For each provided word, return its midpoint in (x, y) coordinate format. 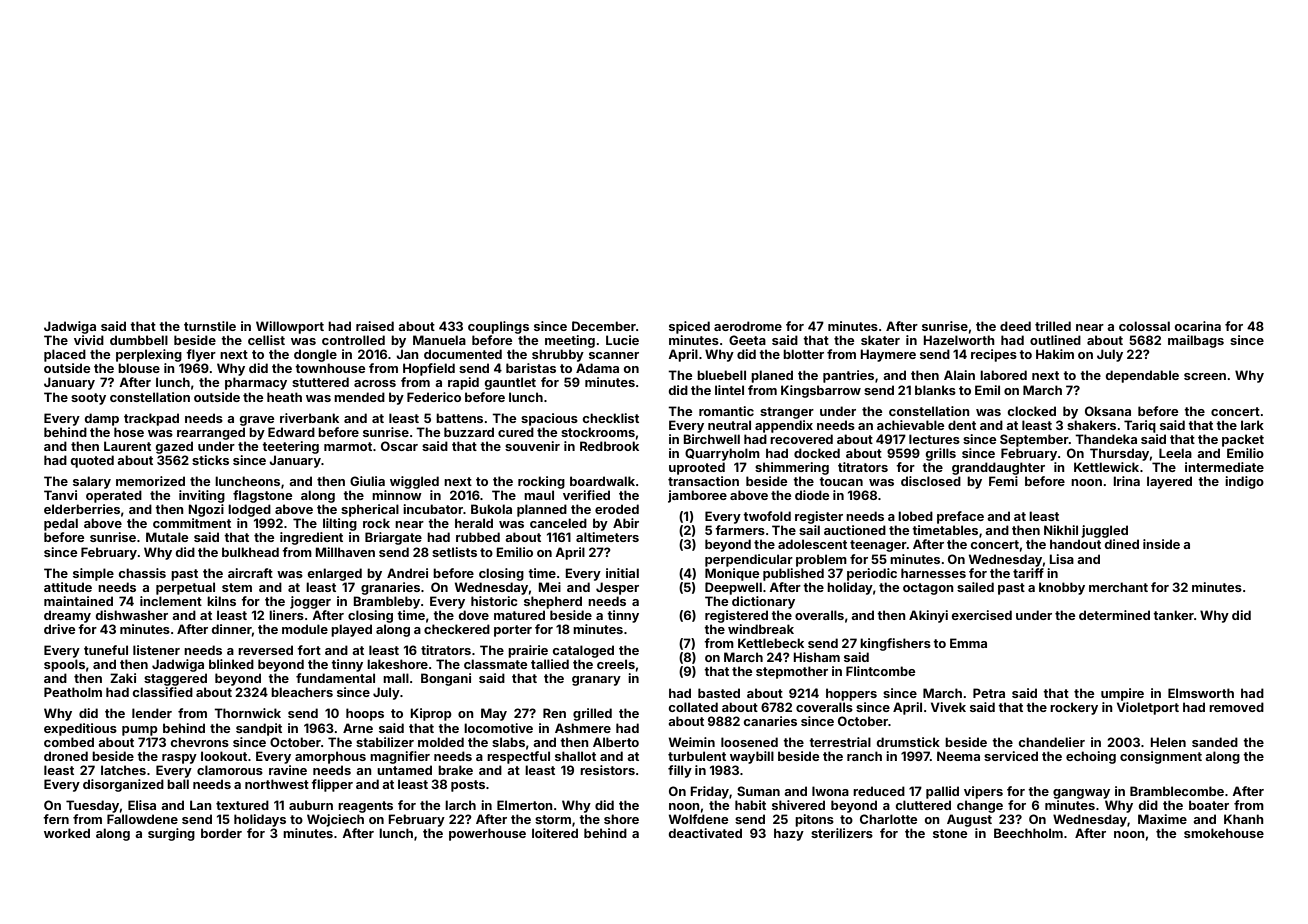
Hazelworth (959, 340)
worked (67, 833)
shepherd (553, 602)
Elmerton (525, 805)
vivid (89, 340)
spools (64, 665)
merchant (1118, 587)
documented (463, 354)
